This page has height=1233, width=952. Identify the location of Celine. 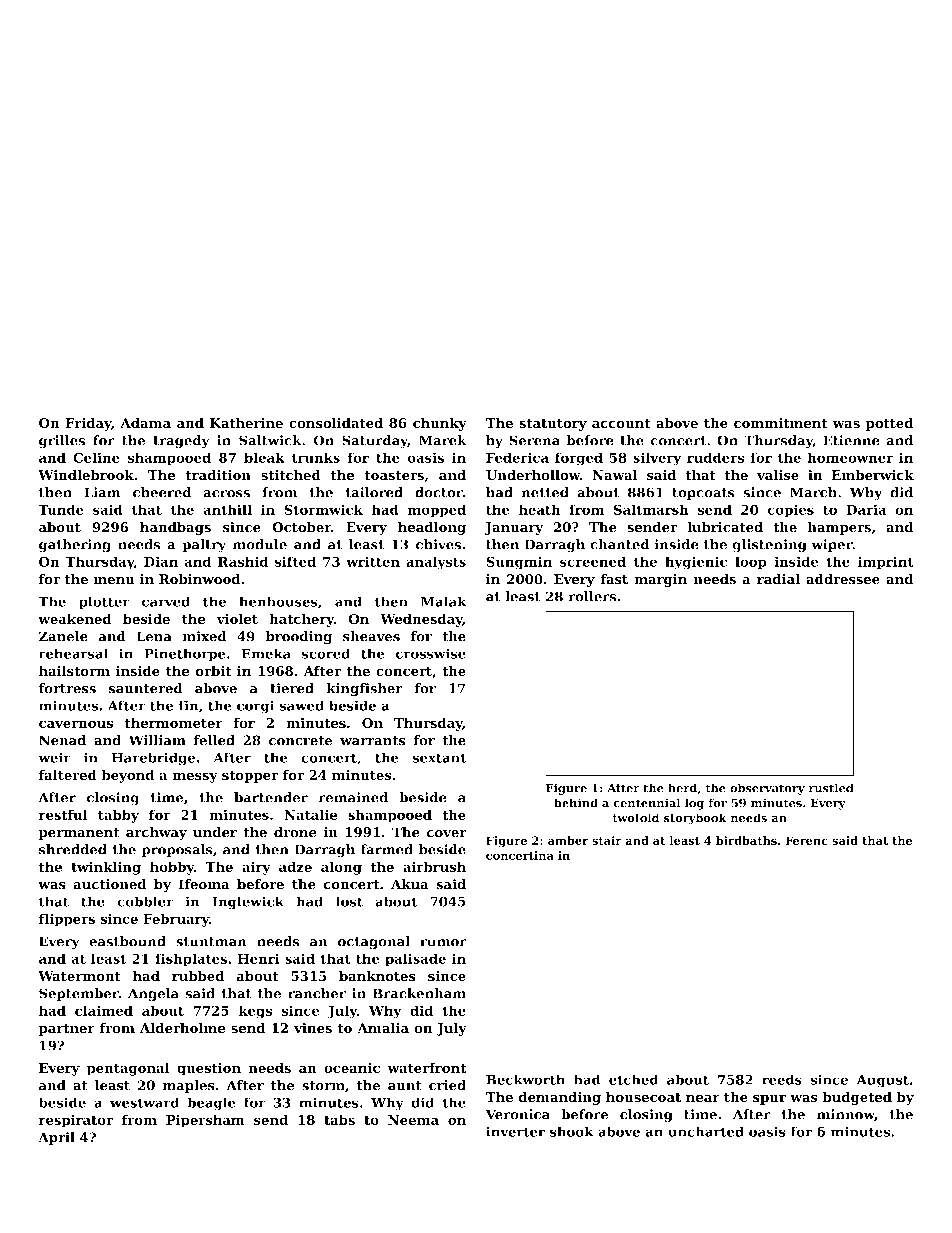
(96, 457).
